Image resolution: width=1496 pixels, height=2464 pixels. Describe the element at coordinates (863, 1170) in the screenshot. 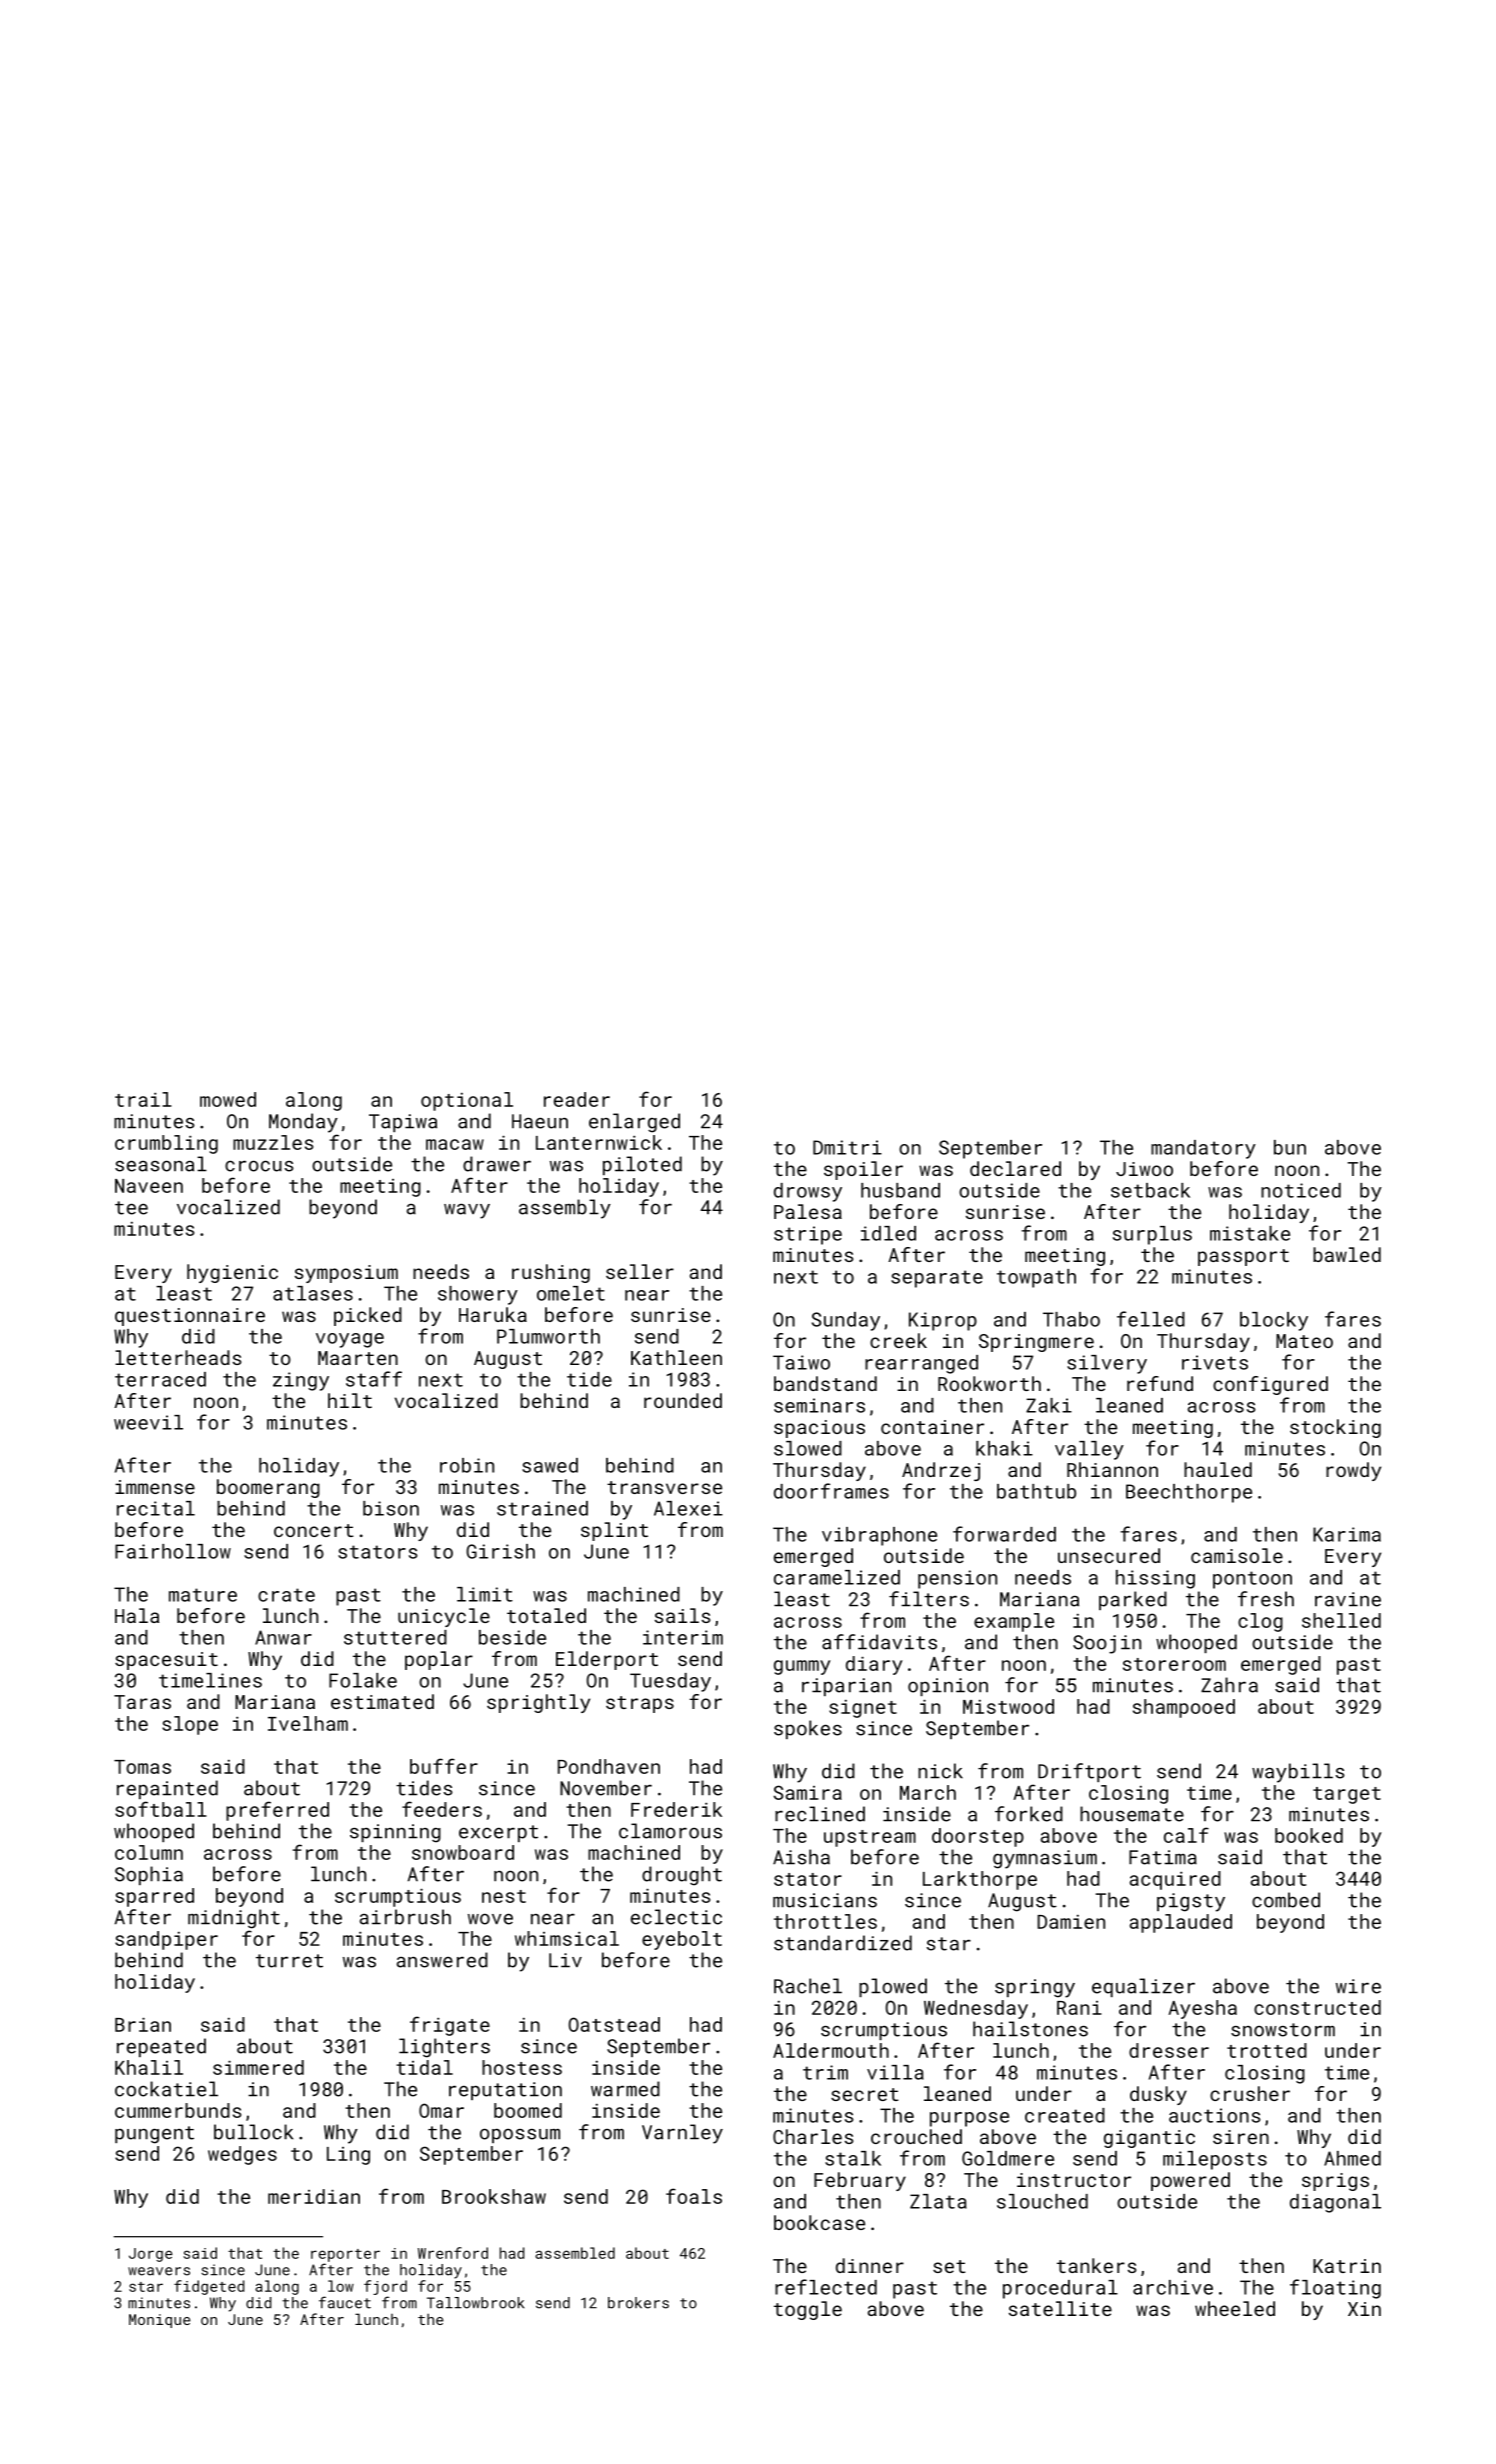

I see `spoiler` at that location.
